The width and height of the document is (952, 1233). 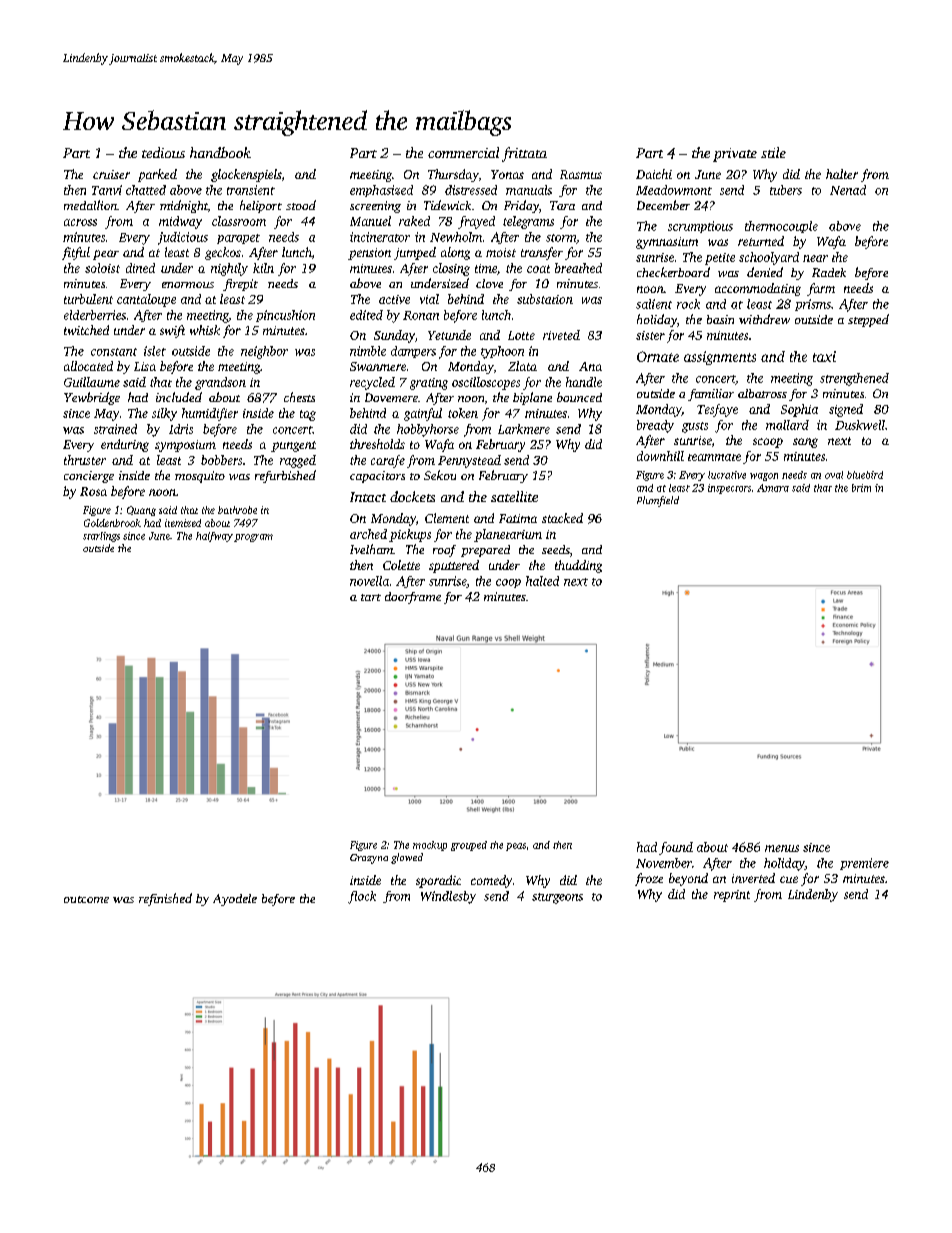 I want to click on arched, so click(x=368, y=534).
